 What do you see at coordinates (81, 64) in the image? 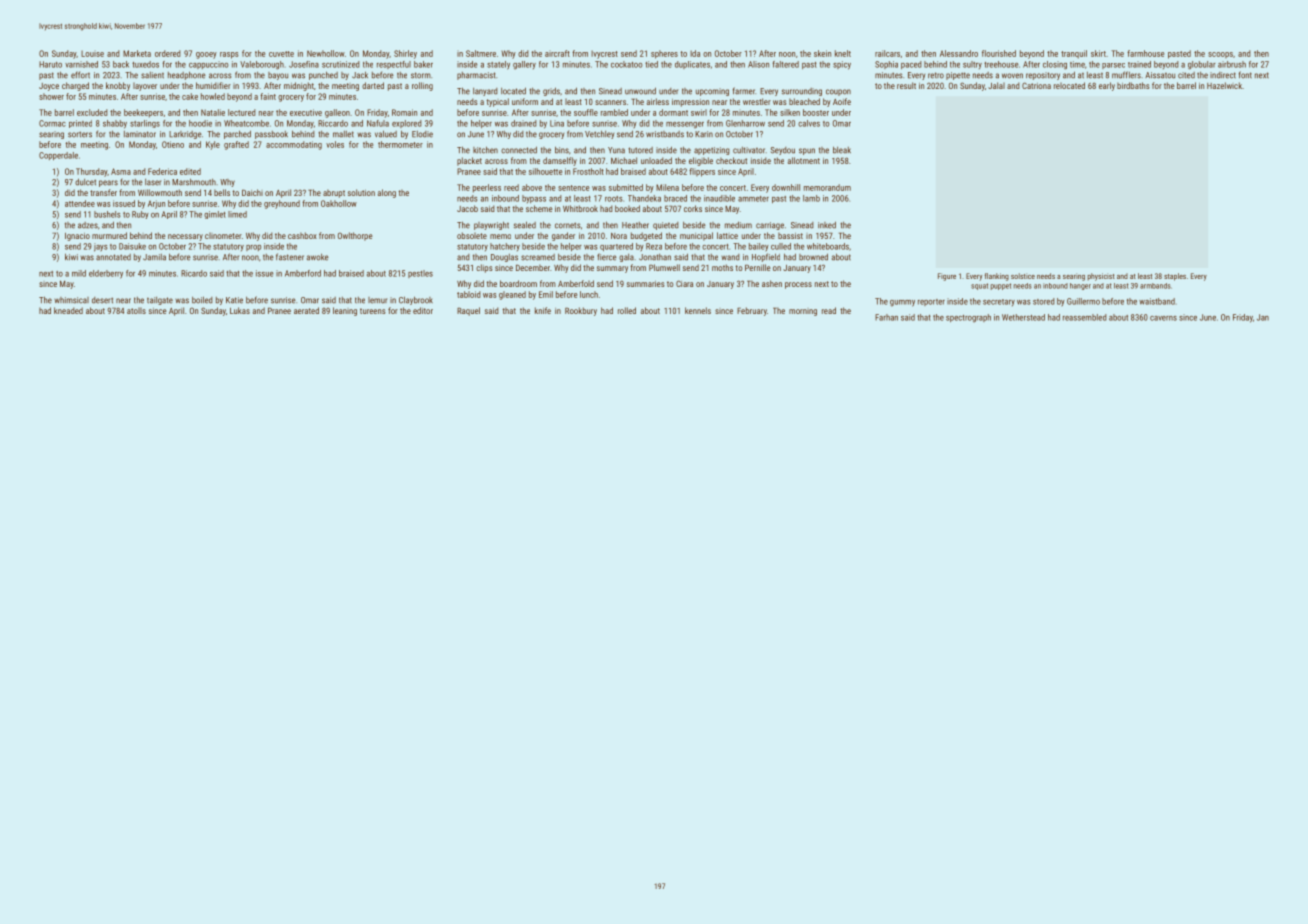
I see `varnished` at bounding box center [81, 64].
